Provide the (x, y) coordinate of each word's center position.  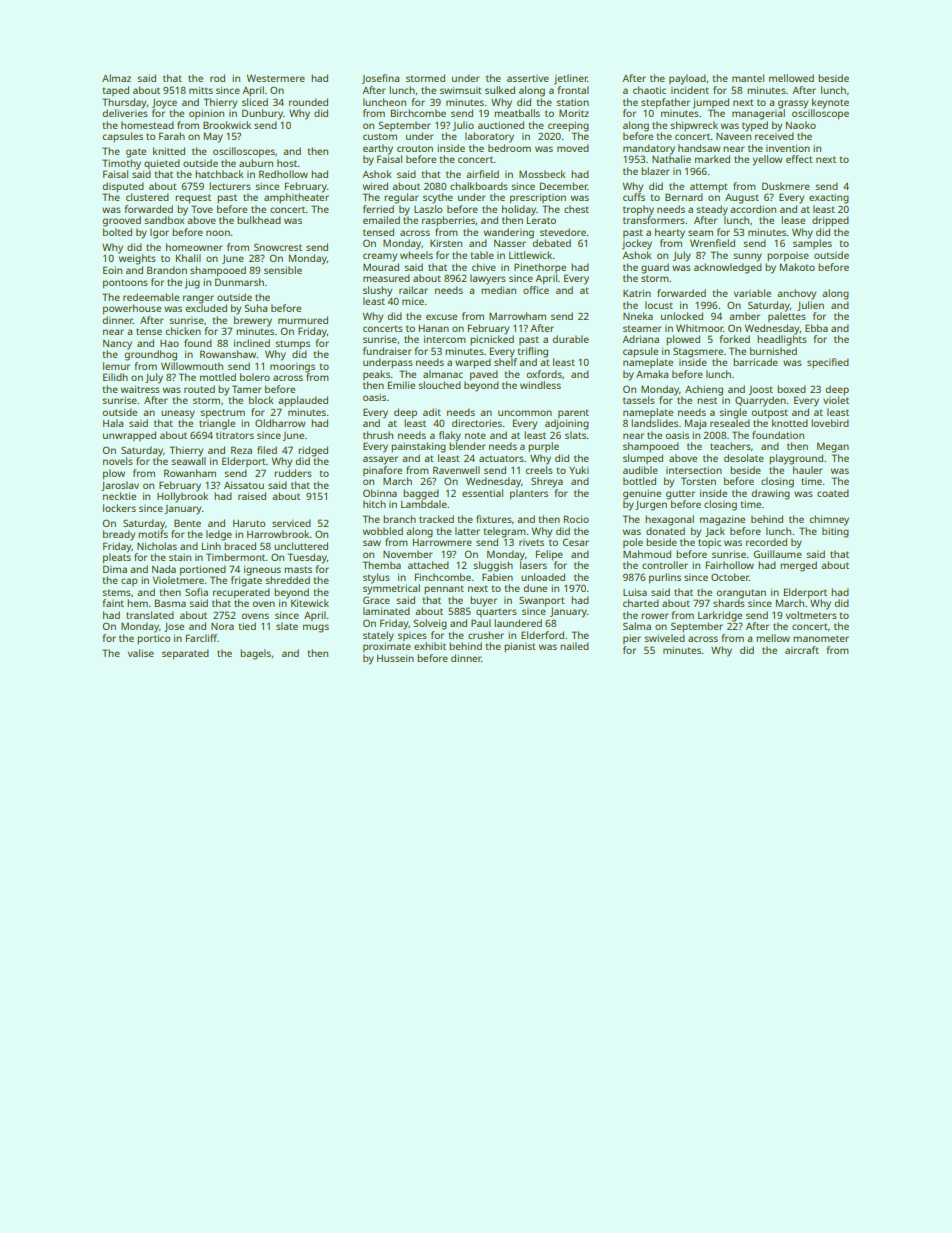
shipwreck (694, 126)
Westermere (276, 78)
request (193, 198)
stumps (293, 345)
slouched (440, 385)
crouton (415, 148)
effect (799, 159)
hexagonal (669, 520)
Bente (187, 523)
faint (113, 603)
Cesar (576, 542)
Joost (761, 390)
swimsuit (461, 90)
